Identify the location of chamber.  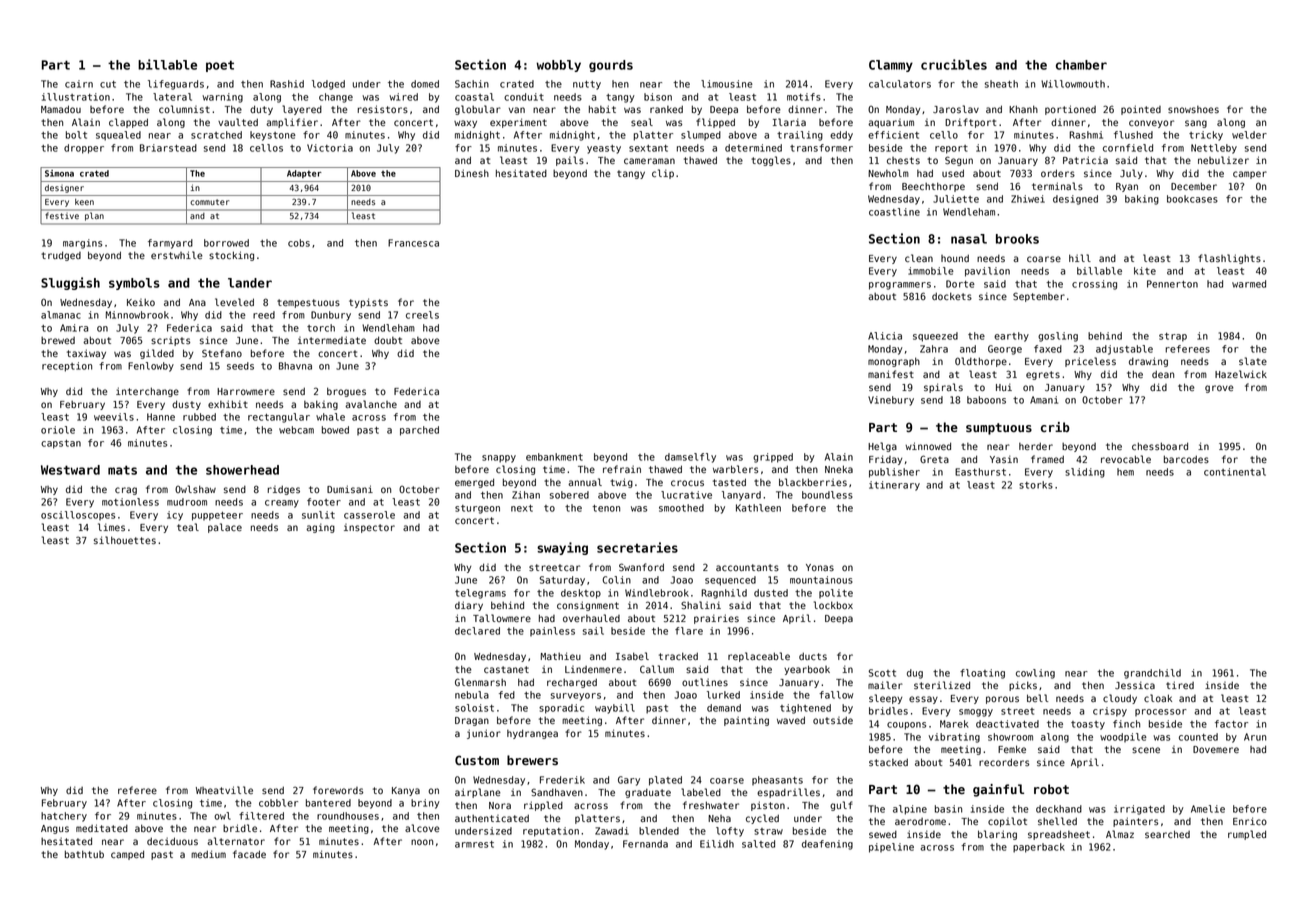
(1081, 65).
